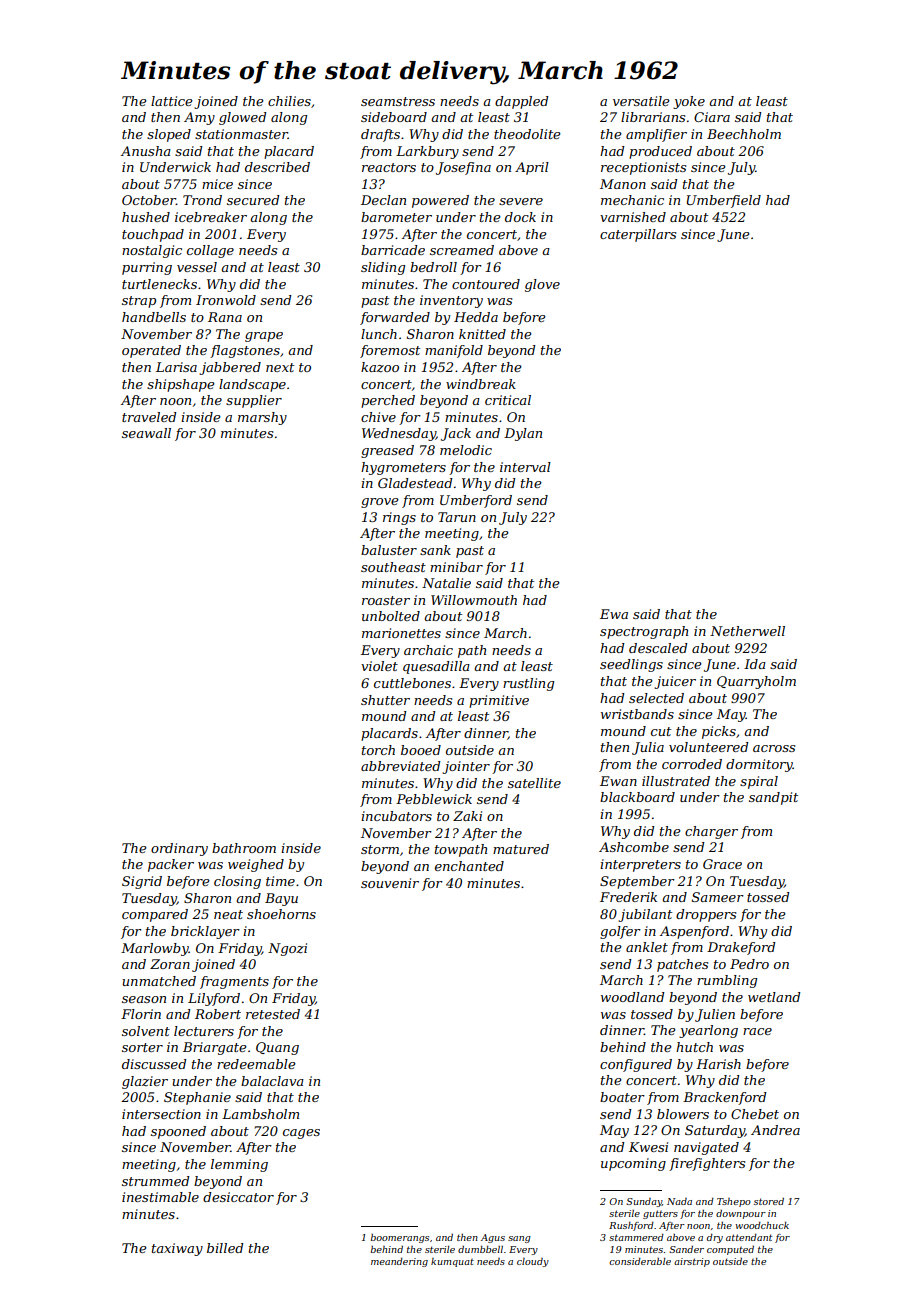 The width and height of the screenshot is (924, 1308). What do you see at coordinates (436, 667) in the screenshot?
I see `quesadilla` at bounding box center [436, 667].
